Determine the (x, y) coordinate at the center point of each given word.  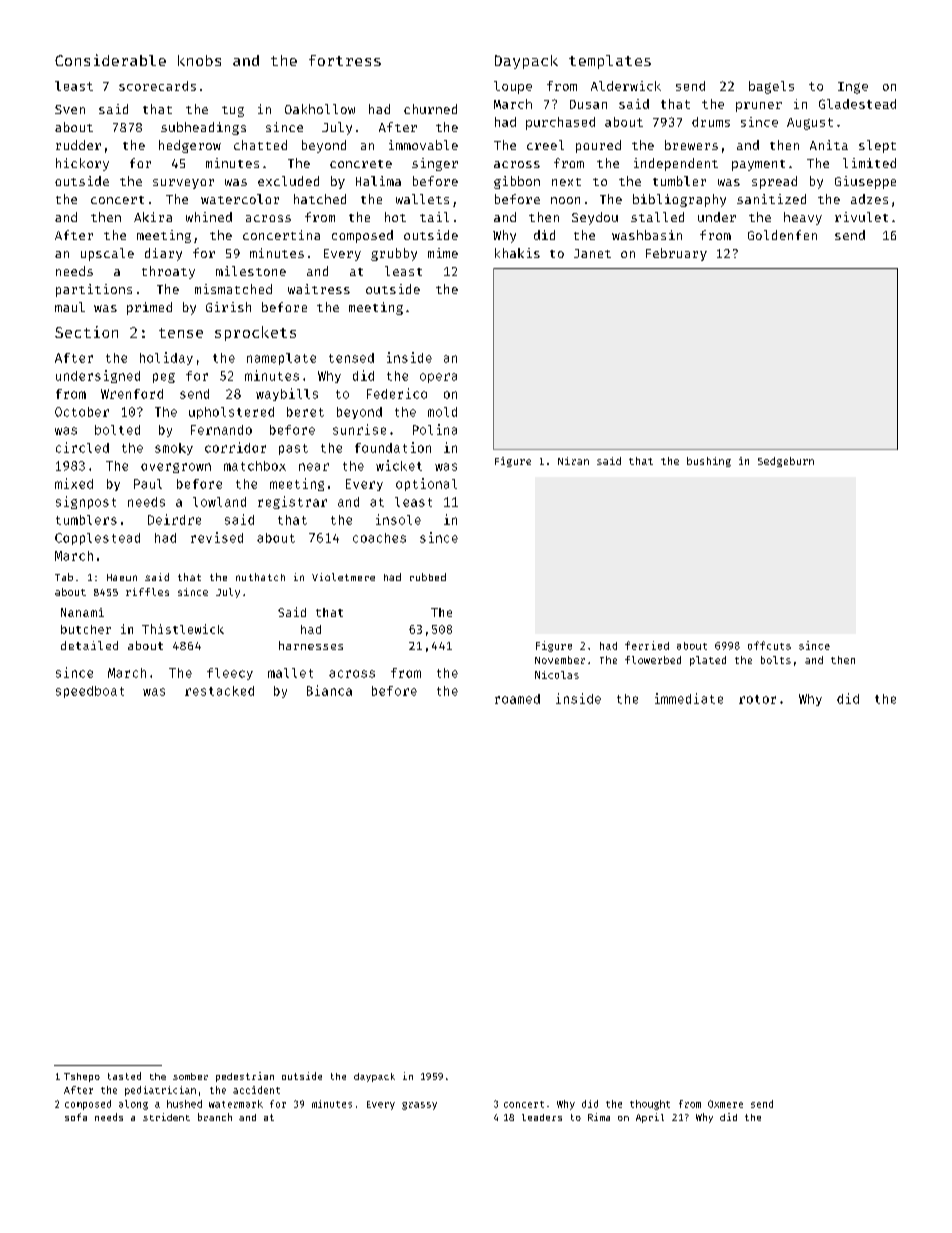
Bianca (329, 690)
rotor (757, 699)
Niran (573, 461)
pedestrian (245, 1077)
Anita (829, 145)
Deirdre (174, 519)
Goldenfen (782, 235)
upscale (107, 254)
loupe (513, 87)
